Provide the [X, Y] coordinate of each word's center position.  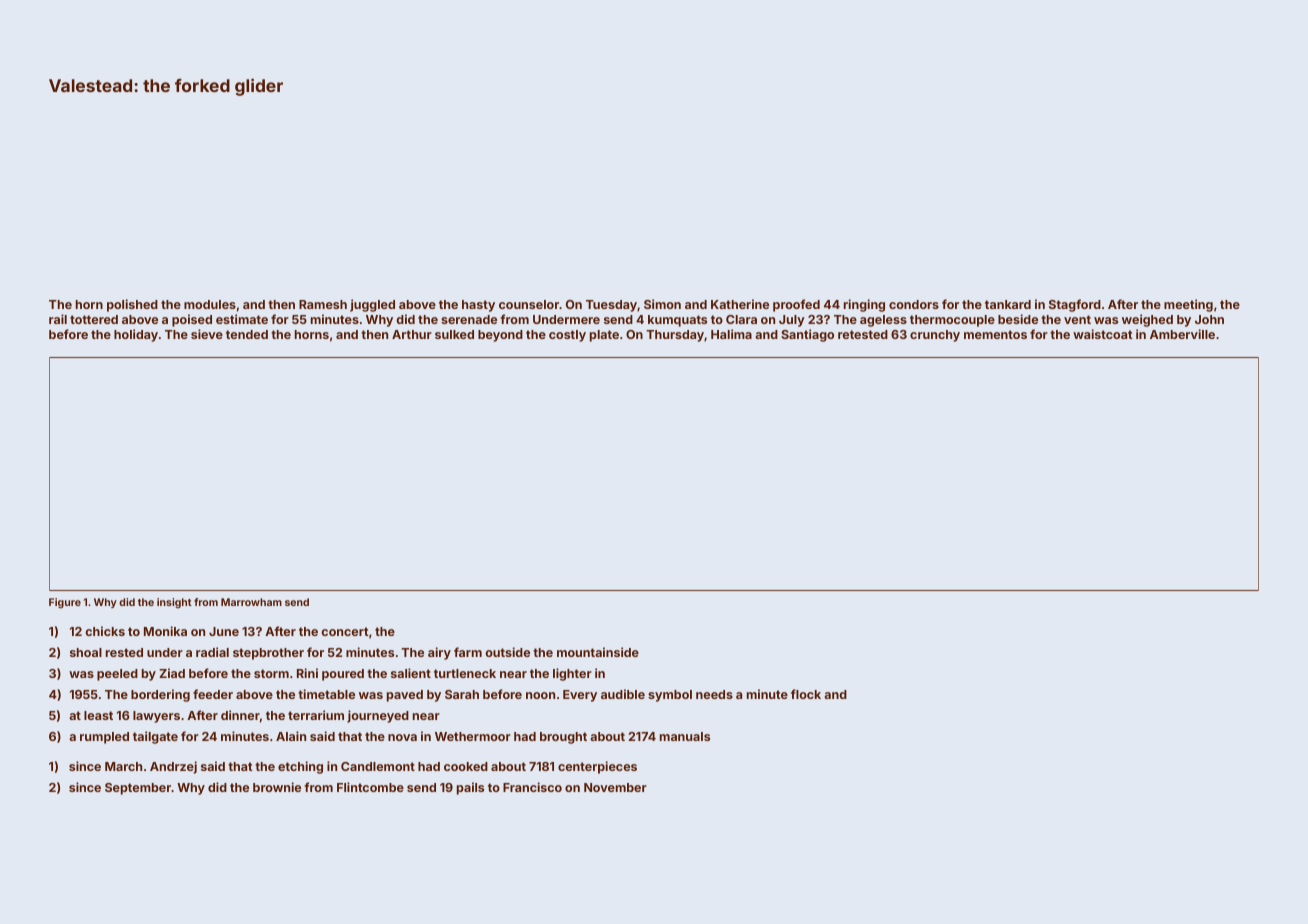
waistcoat [1103, 334]
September [138, 789]
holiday [136, 335]
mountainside [598, 652]
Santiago [807, 335]
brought [563, 738]
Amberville [1182, 334]
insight [174, 603]
